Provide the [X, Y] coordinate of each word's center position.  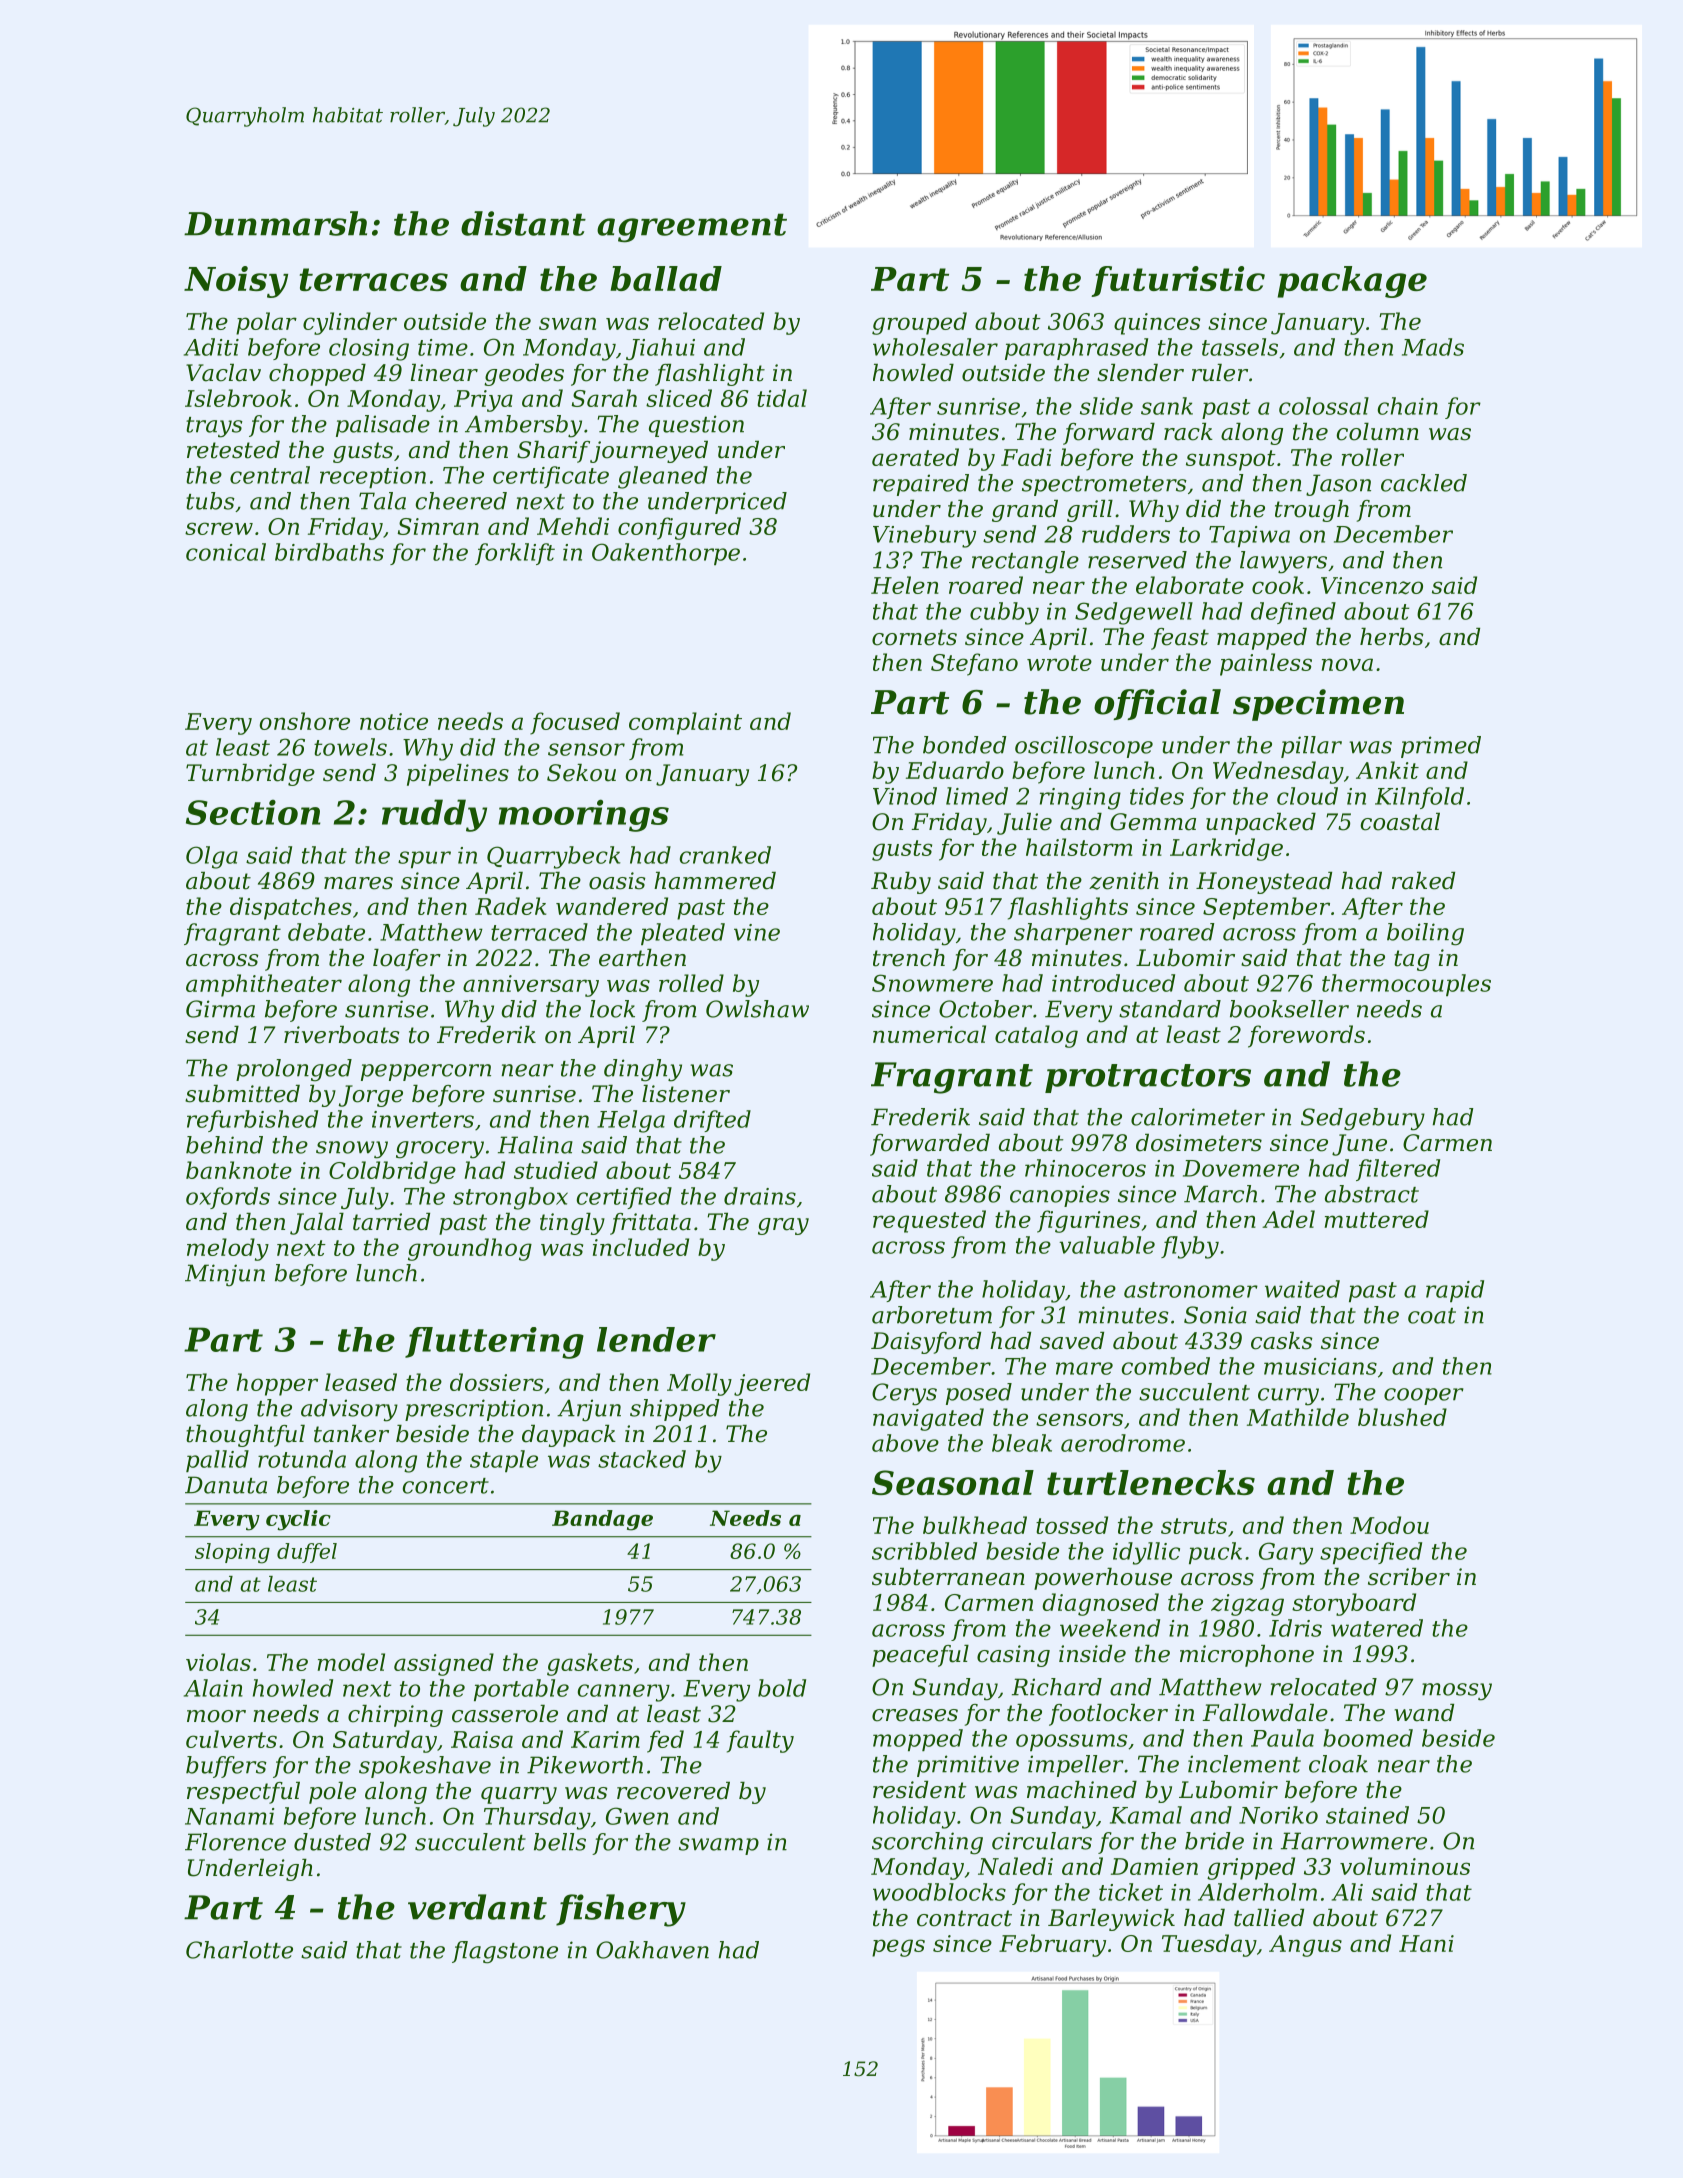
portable [521, 1690]
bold [782, 1688]
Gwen [637, 1816]
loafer [407, 960]
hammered [715, 881]
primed [1441, 747]
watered [1377, 1628]
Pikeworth [585, 1765]
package [1352, 282]
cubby [1004, 613]
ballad [666, 278]
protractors [1148, 1078]
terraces [374, 279]
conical [226, 552]
